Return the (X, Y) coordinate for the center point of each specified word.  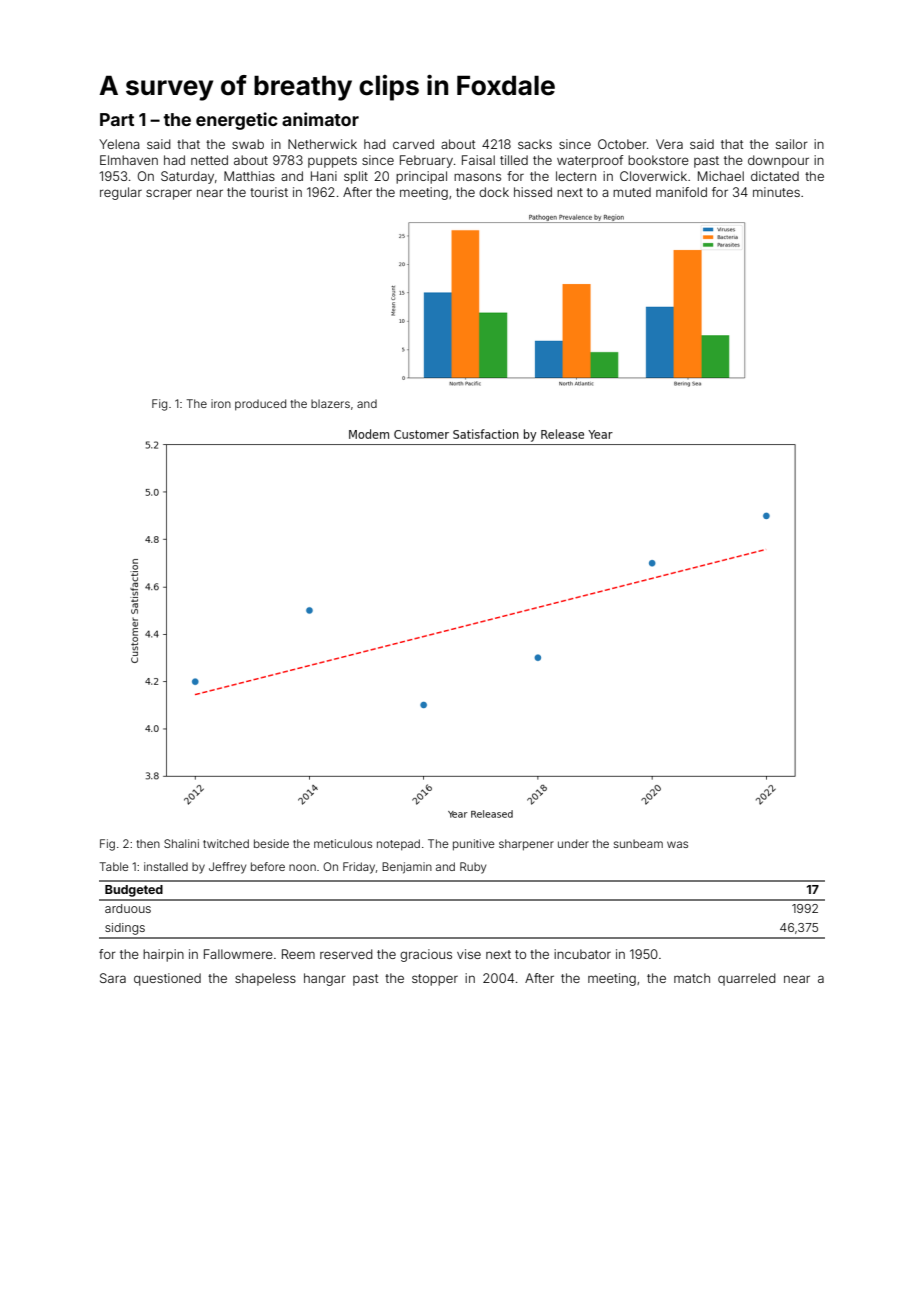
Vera (669, 144)
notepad (398, 845)
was (677, 844)
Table (114, 866)
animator (320, 119)
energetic (237, 121)
